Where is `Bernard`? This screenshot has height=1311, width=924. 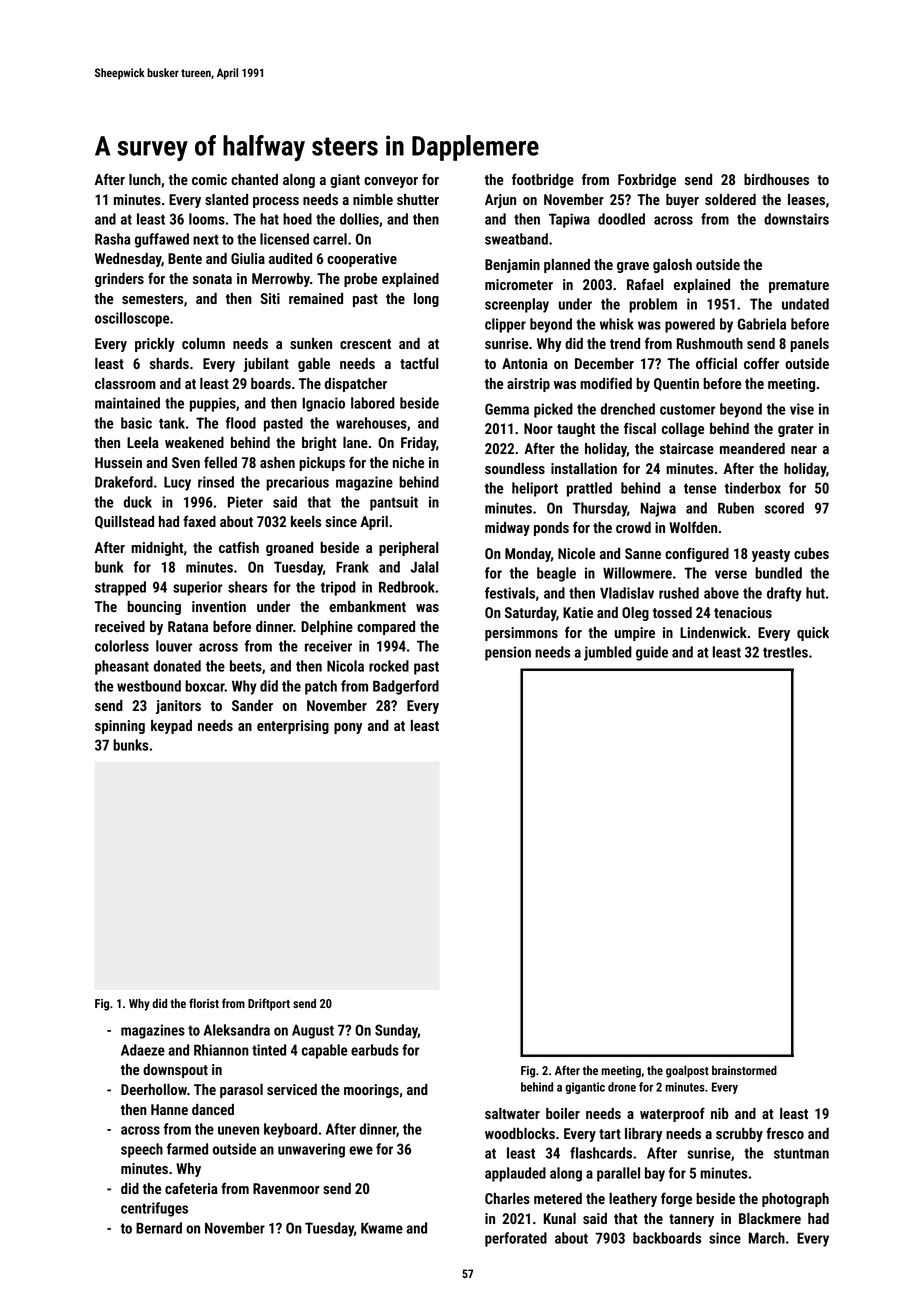 Bernard is located at coordinates (159, 1228).
